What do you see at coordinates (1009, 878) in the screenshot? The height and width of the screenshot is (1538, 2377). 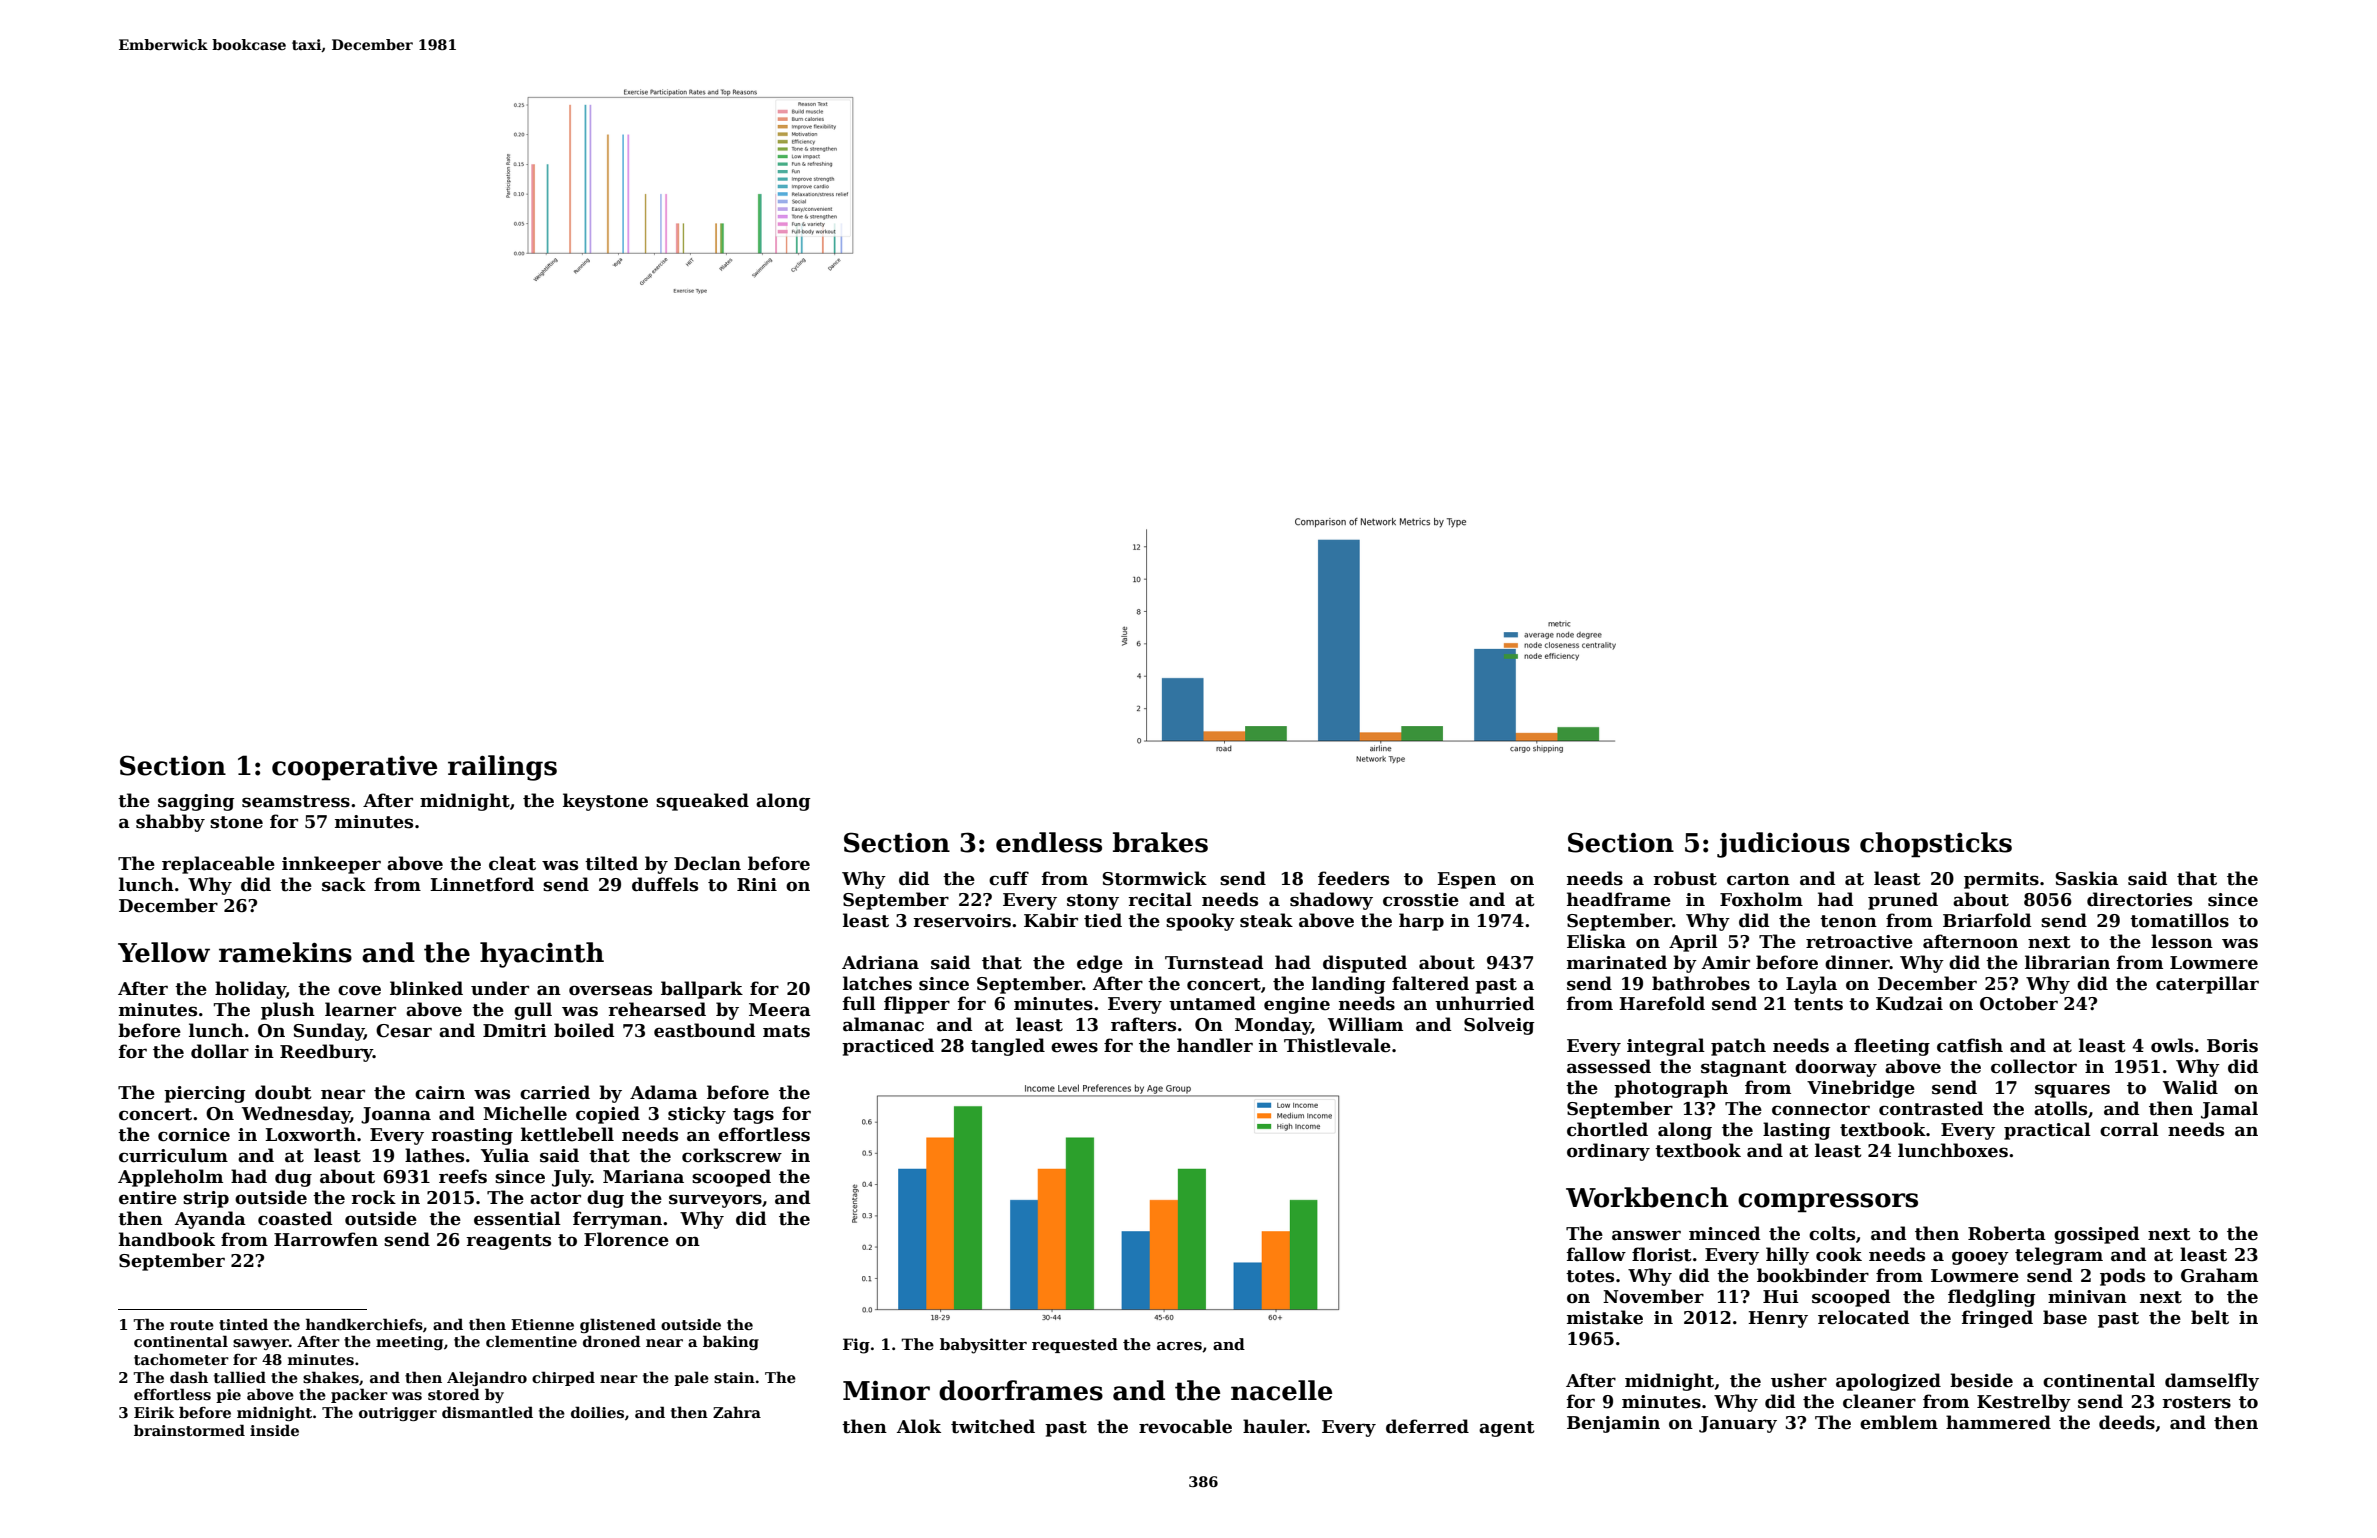 I see `cuff` at bounding box center [1009, 878].
